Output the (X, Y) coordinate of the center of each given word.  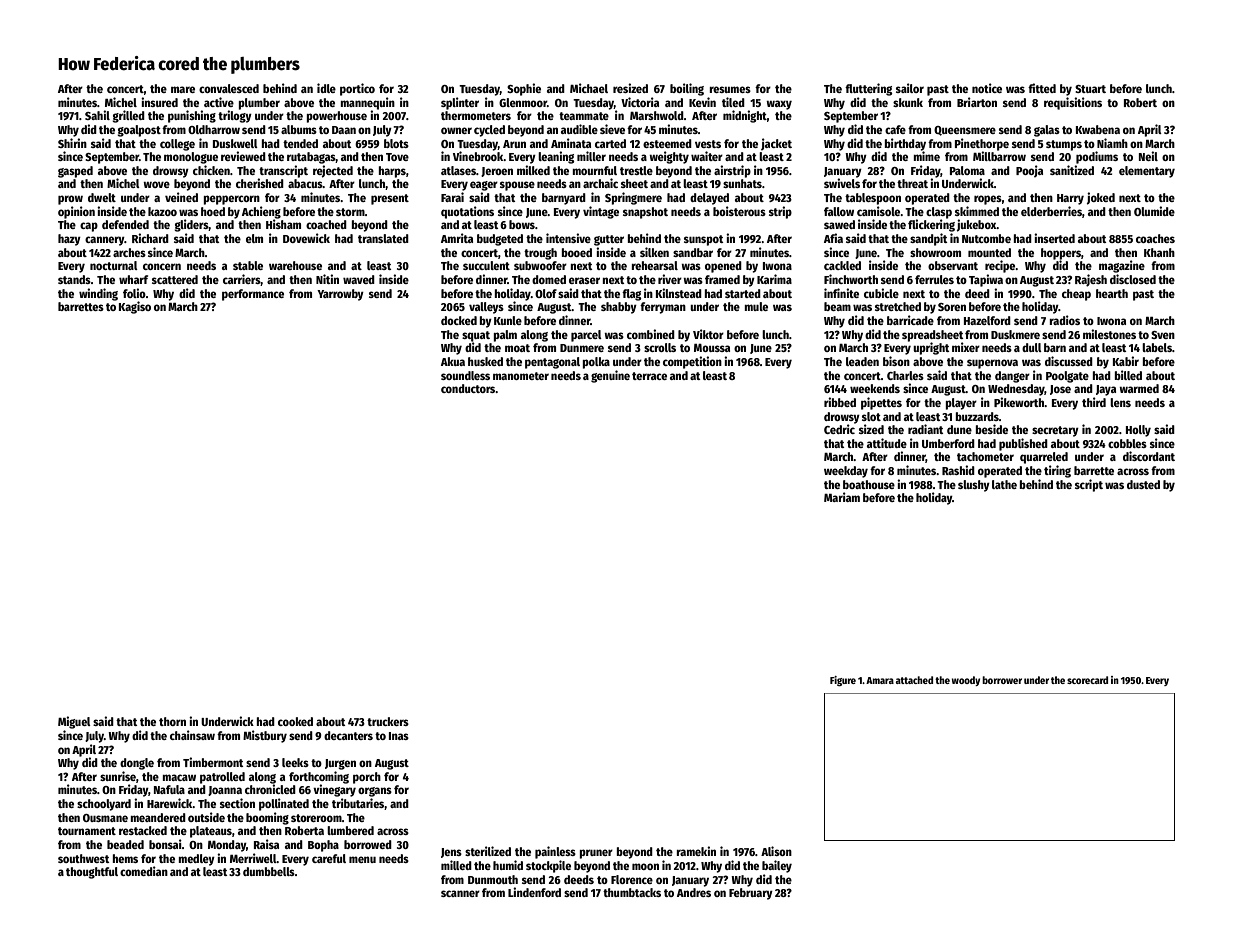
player (961, 404)
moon (645, 866)
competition (692, 362)
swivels (842, 183)
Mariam (842, 497)
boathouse (869, 484)
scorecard (1087, 680)
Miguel (74, 722)
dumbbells (269, 871)
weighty (669, 157)
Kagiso (135, 307)
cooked (295, 721)
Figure (843, 681)
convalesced (229, 88)
